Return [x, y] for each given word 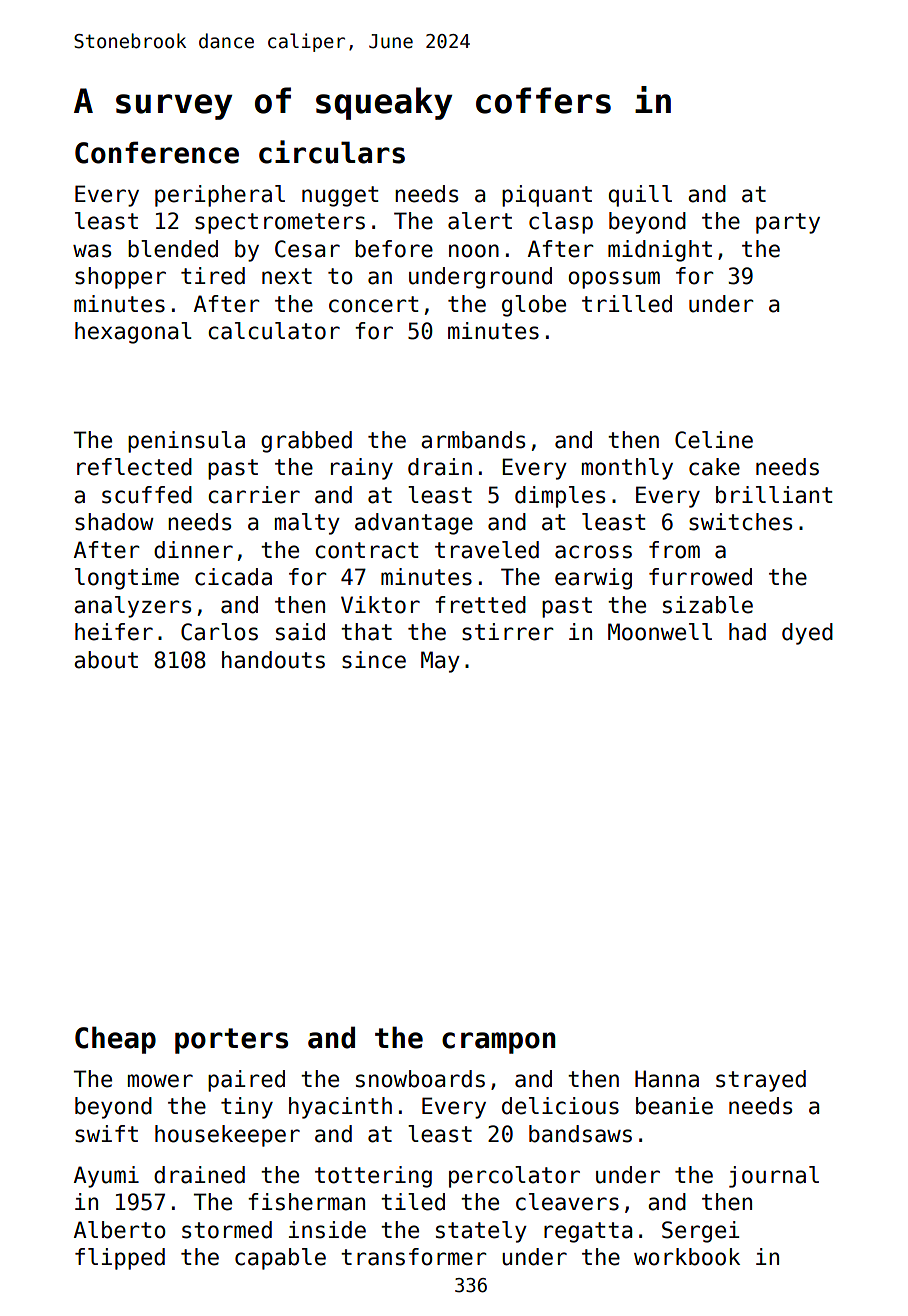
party [788, 223]
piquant [547, 196]
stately [481, 1232]
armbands [473, 440]
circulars [332, 152]
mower [160, 1081]
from [674, 550]
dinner [193, 550]
